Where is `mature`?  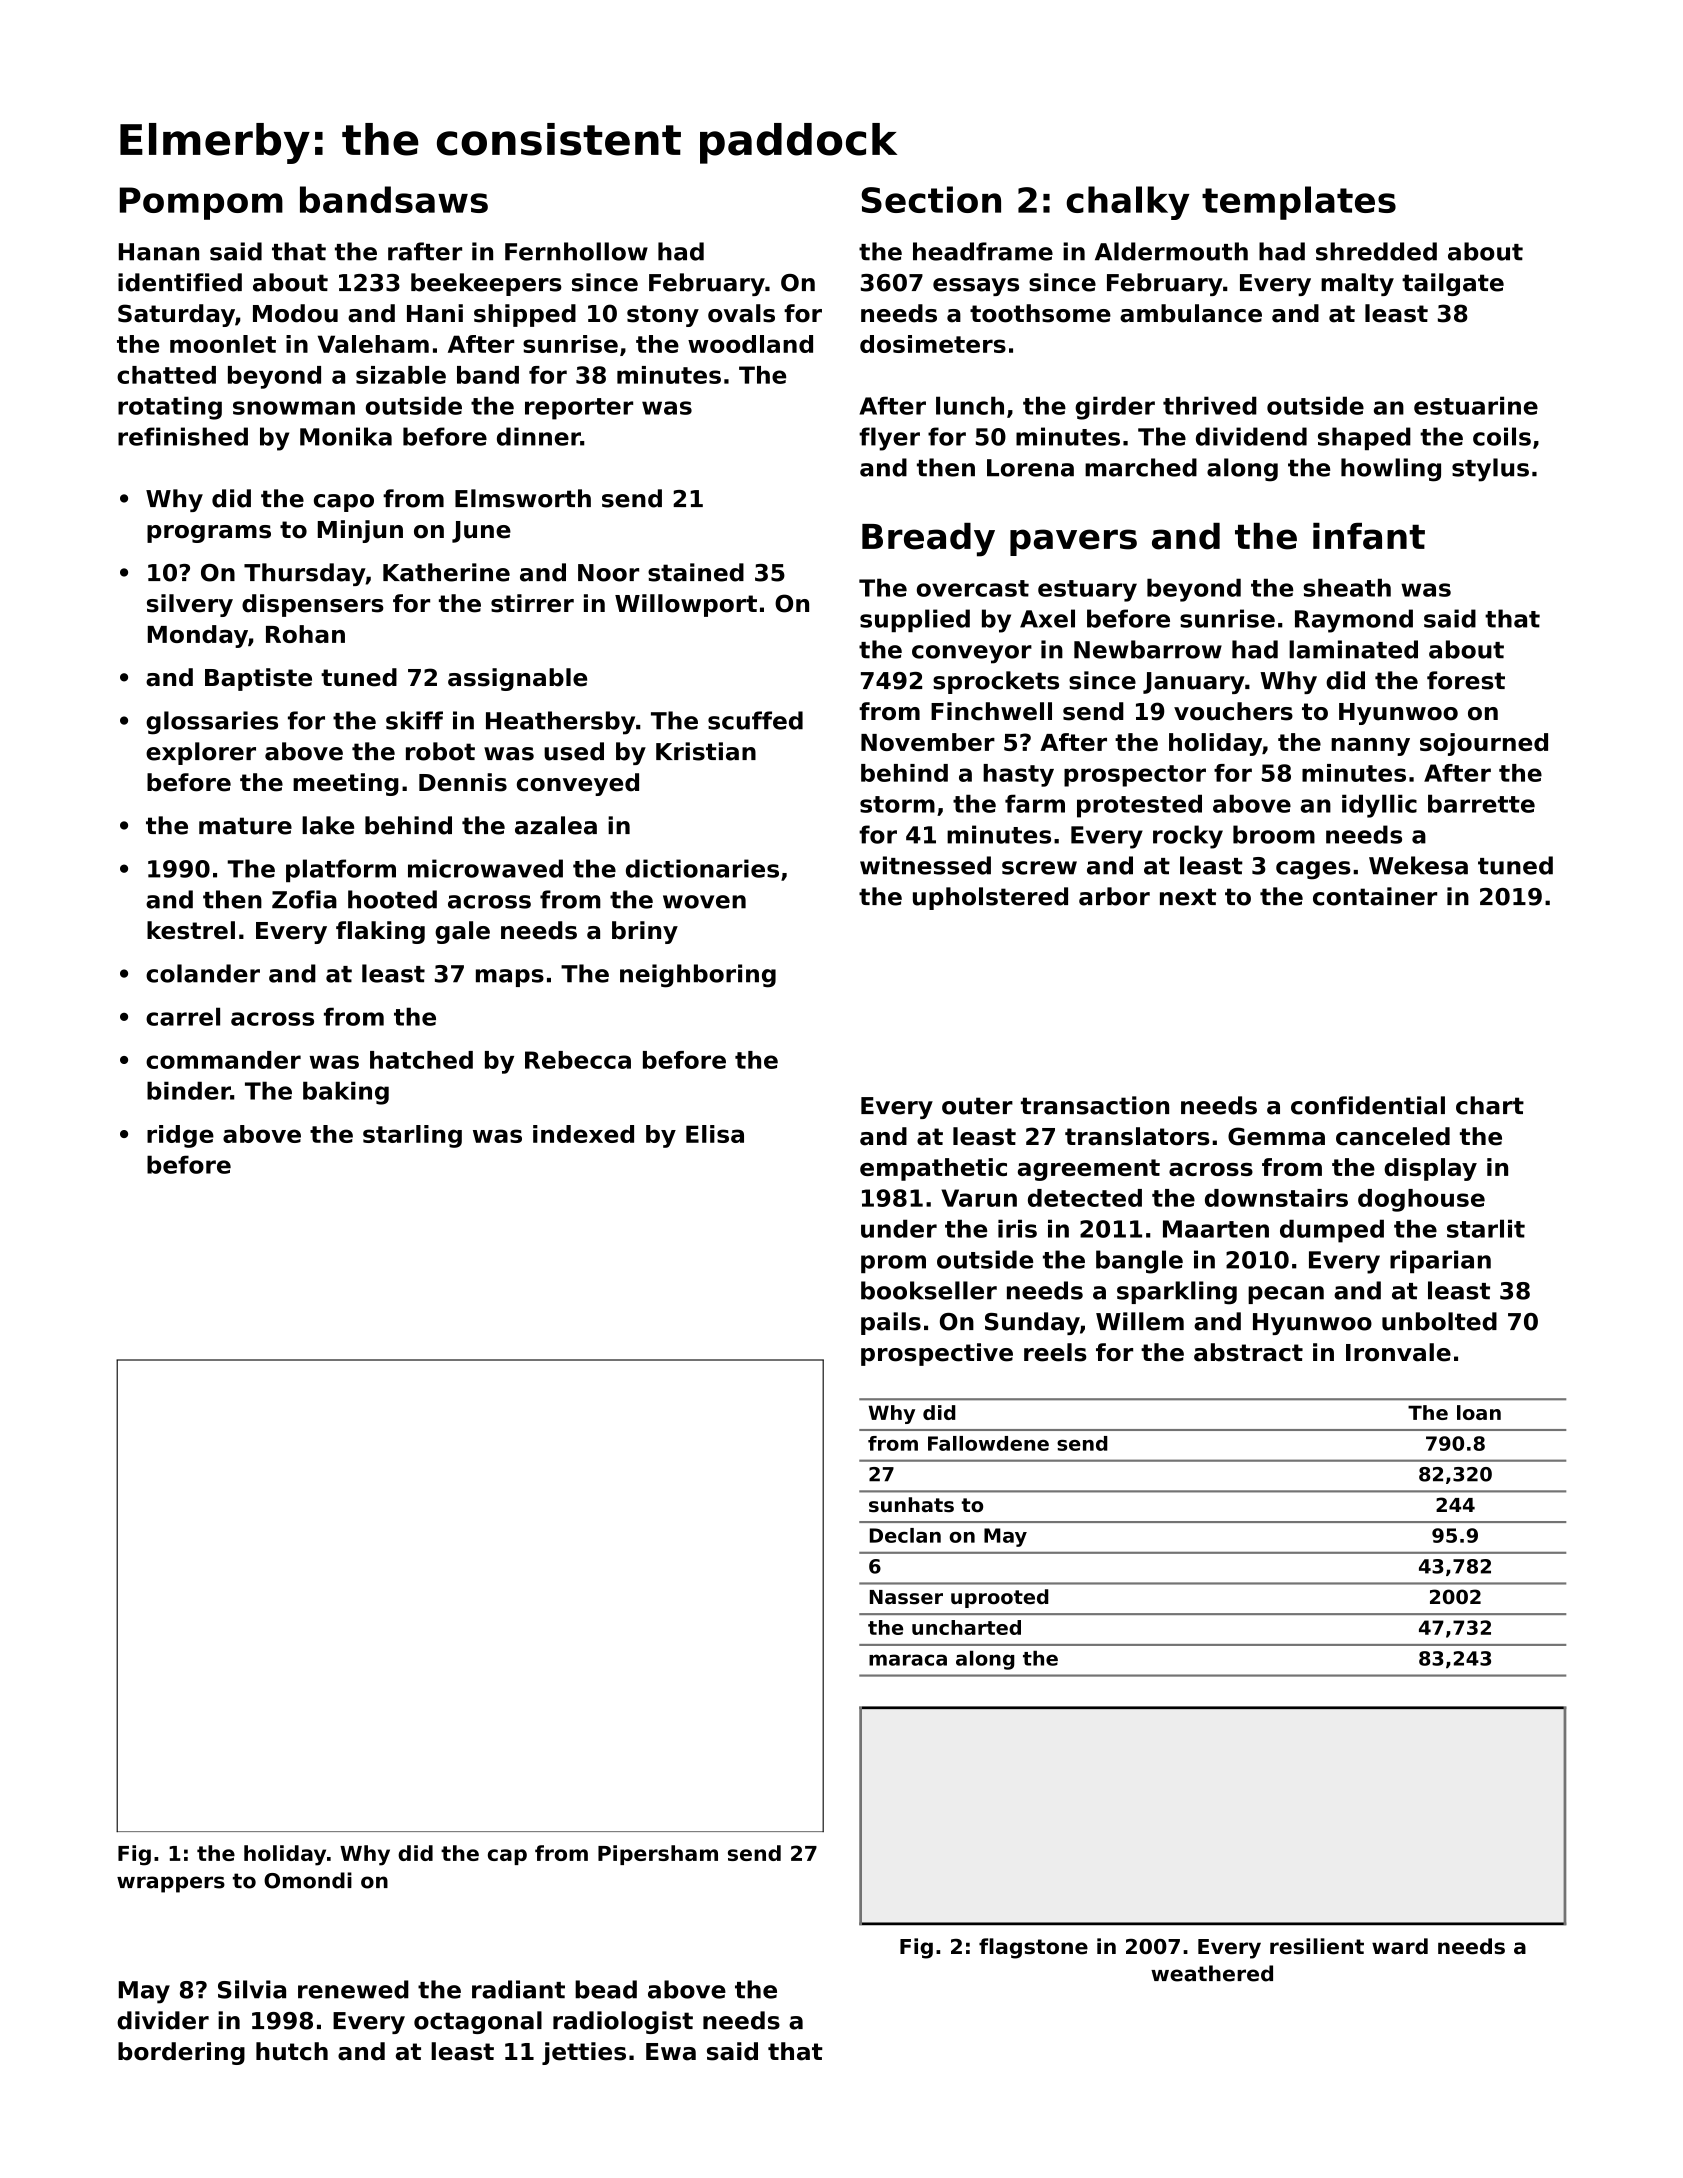 mature is located at coordinates (245, 826).
